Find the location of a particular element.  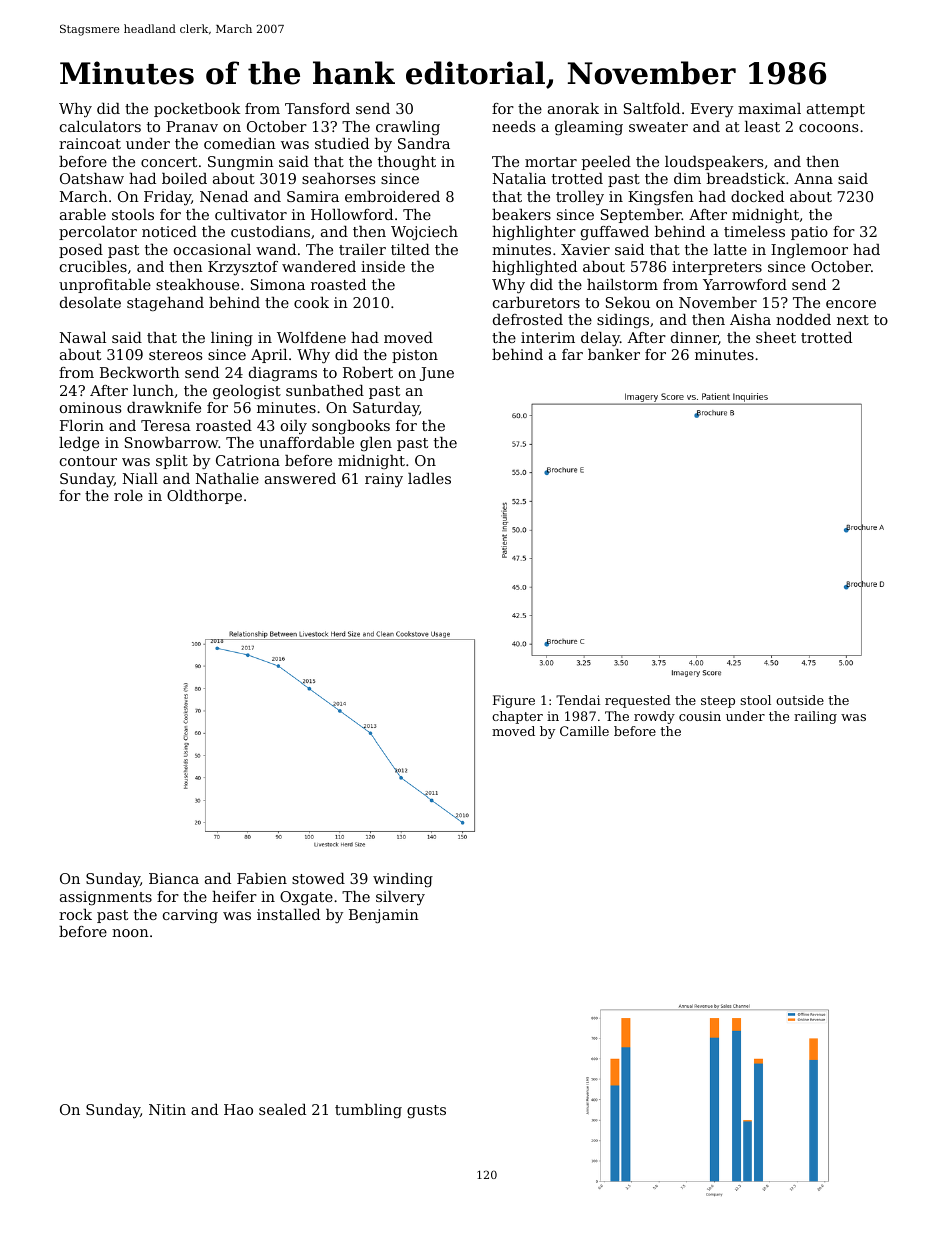

needs is located at coordinates (513, 126).
